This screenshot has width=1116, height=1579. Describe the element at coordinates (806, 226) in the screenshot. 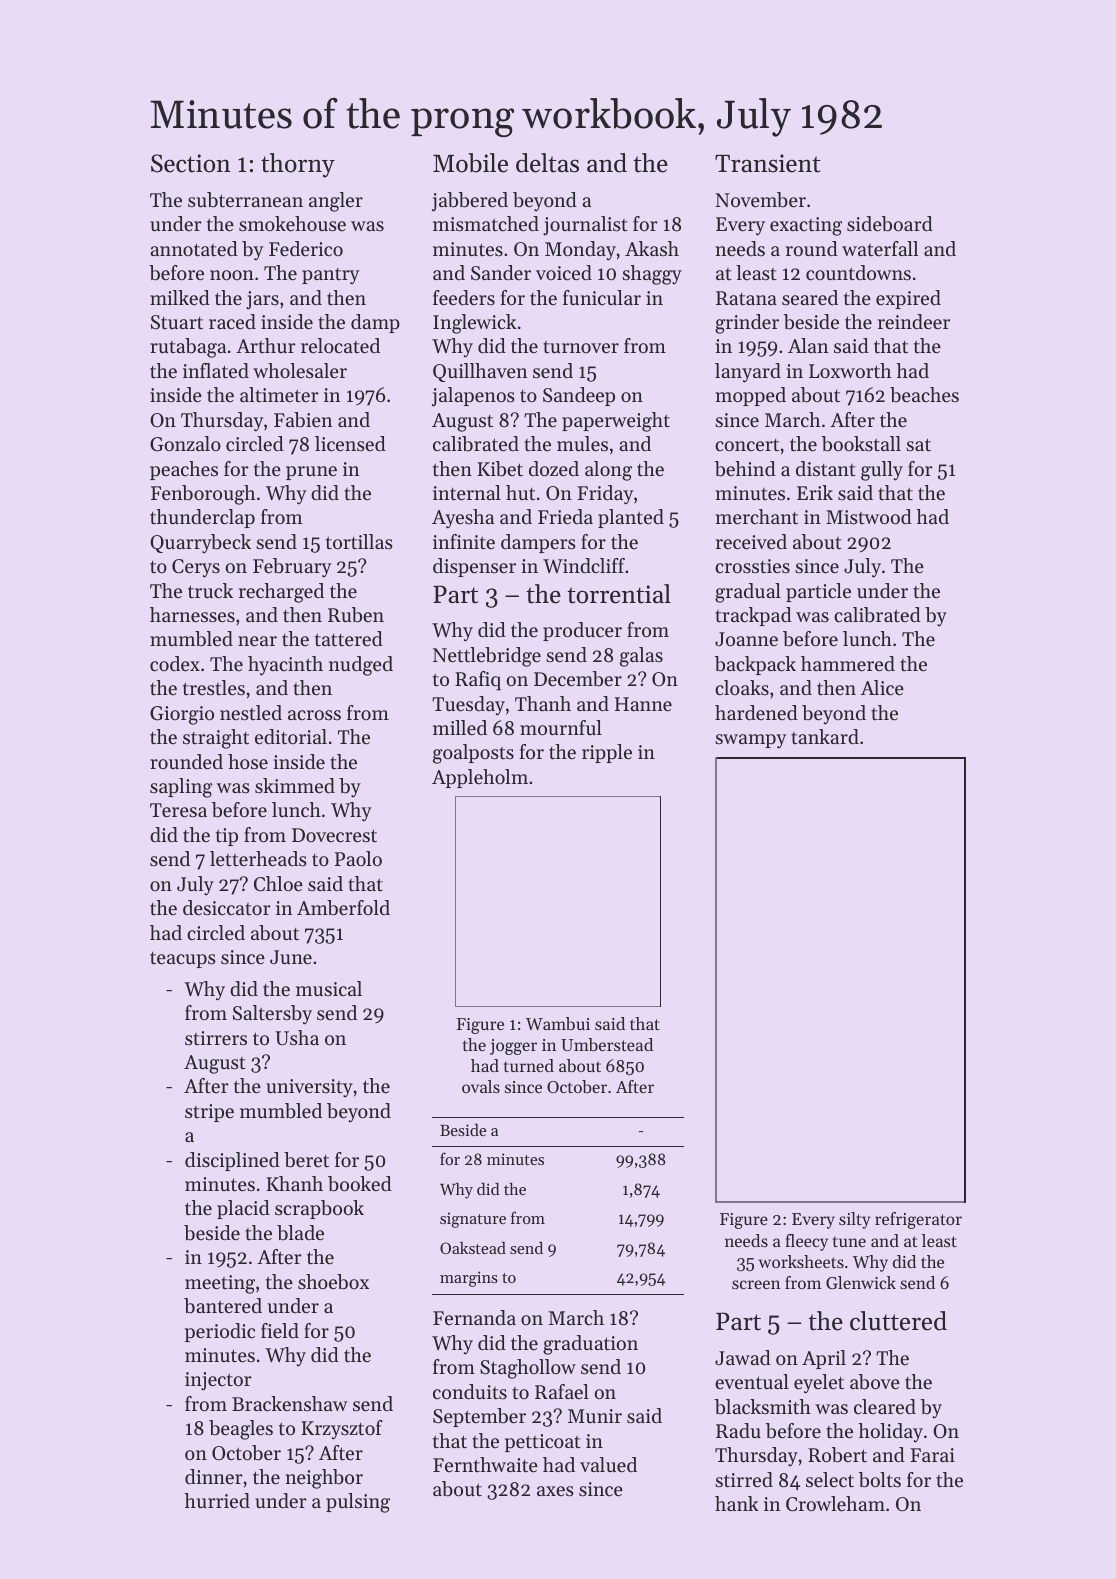

I see `exacting` at that location.
